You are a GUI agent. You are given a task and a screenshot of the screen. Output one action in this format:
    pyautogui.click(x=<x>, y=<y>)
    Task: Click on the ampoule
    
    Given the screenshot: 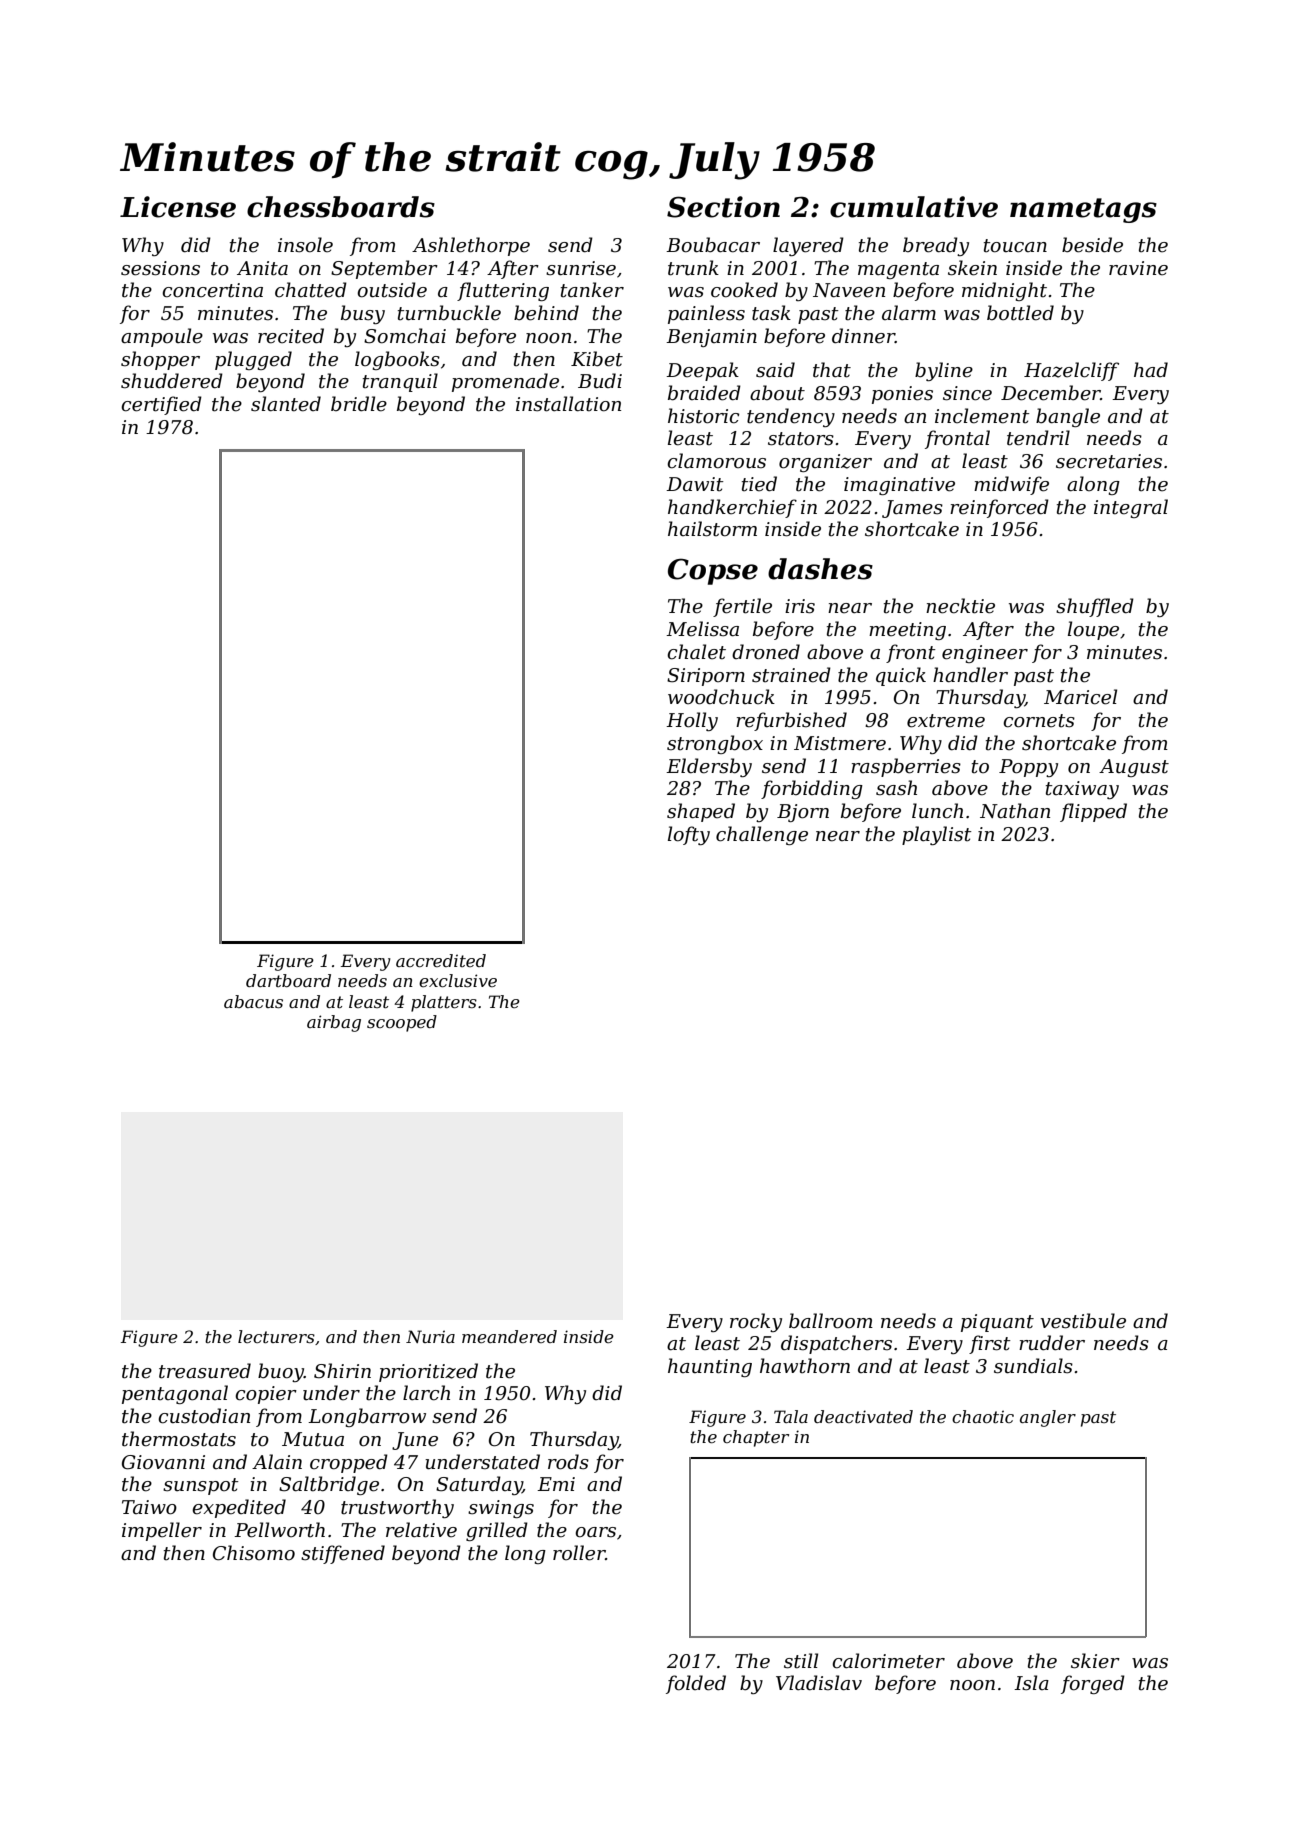 What is the action you would take?
    pyautogui.click(x=162, y=337)
